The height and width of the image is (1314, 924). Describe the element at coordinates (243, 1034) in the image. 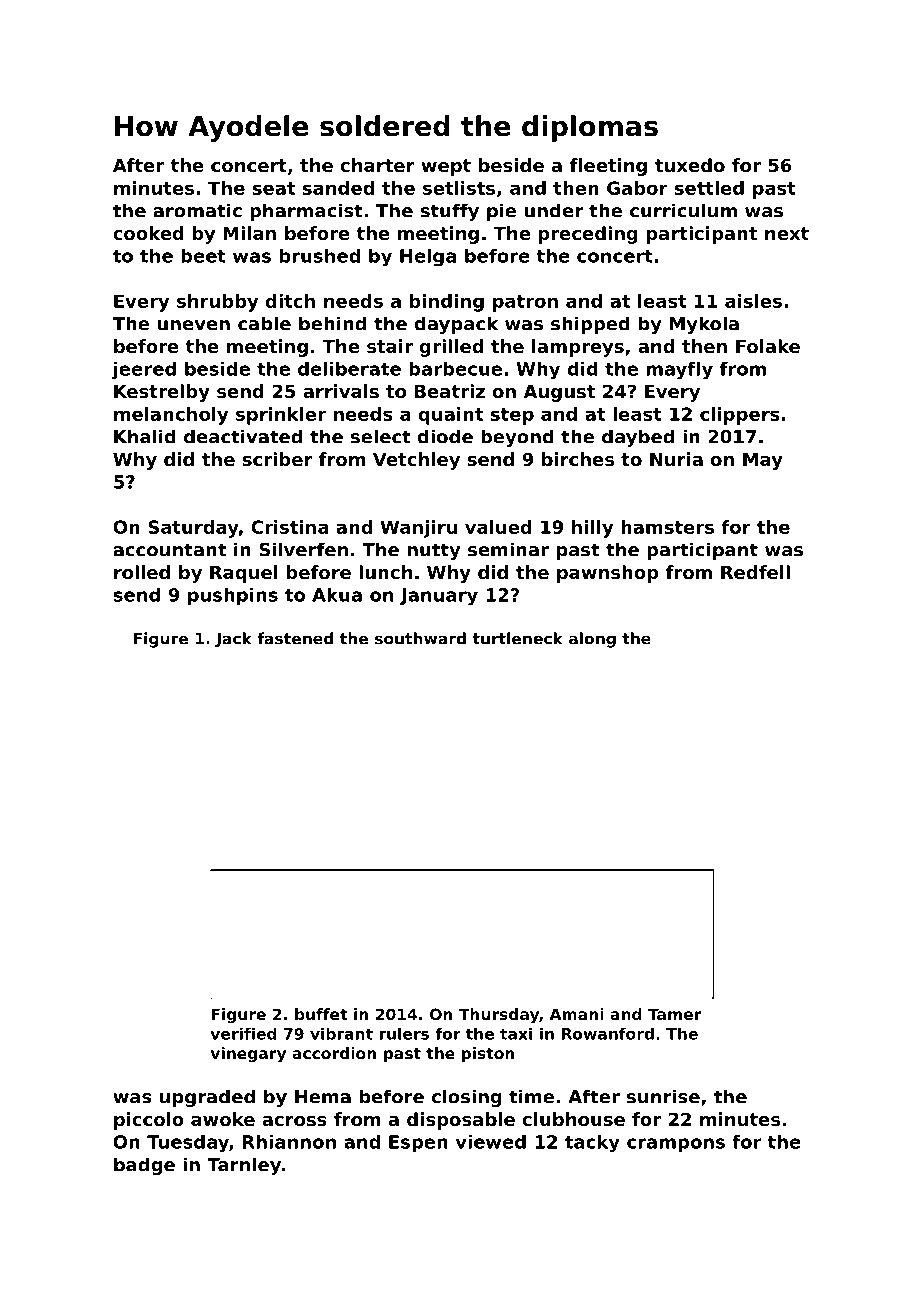

I see `verified` at that location.
